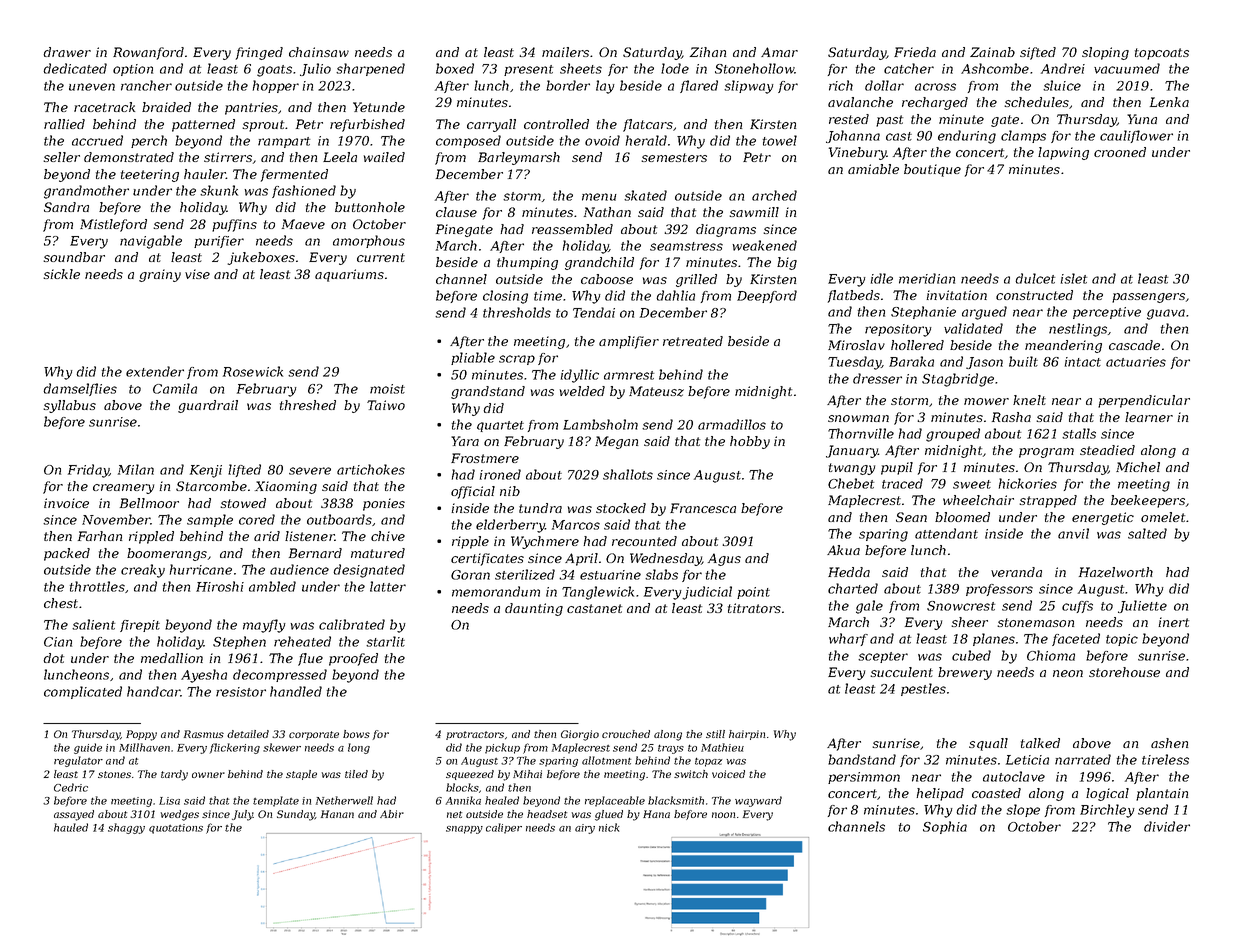 The height and width of the page is (952, 1233). Describe the element at coordinates (703, 508) in the page. I see `Francesca` at that location.
